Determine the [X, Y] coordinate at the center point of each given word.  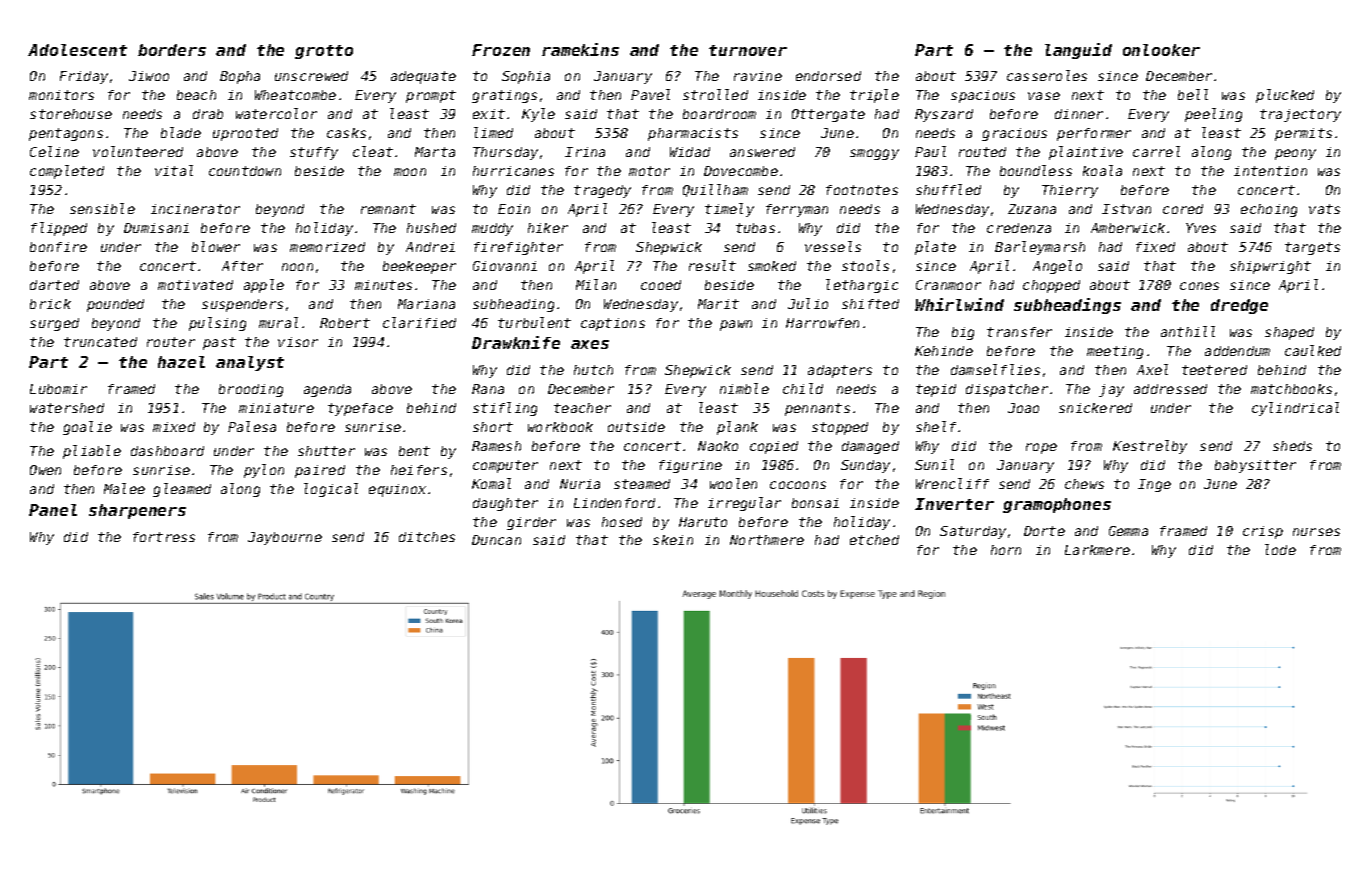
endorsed [828, 76]
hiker [548, 228]
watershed [67, 408]
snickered [1095, 408]
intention [1270, 171]
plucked [1285, 96]
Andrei [430, 247]
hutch [593, 370]
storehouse [71, 114]
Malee [124, 488]
